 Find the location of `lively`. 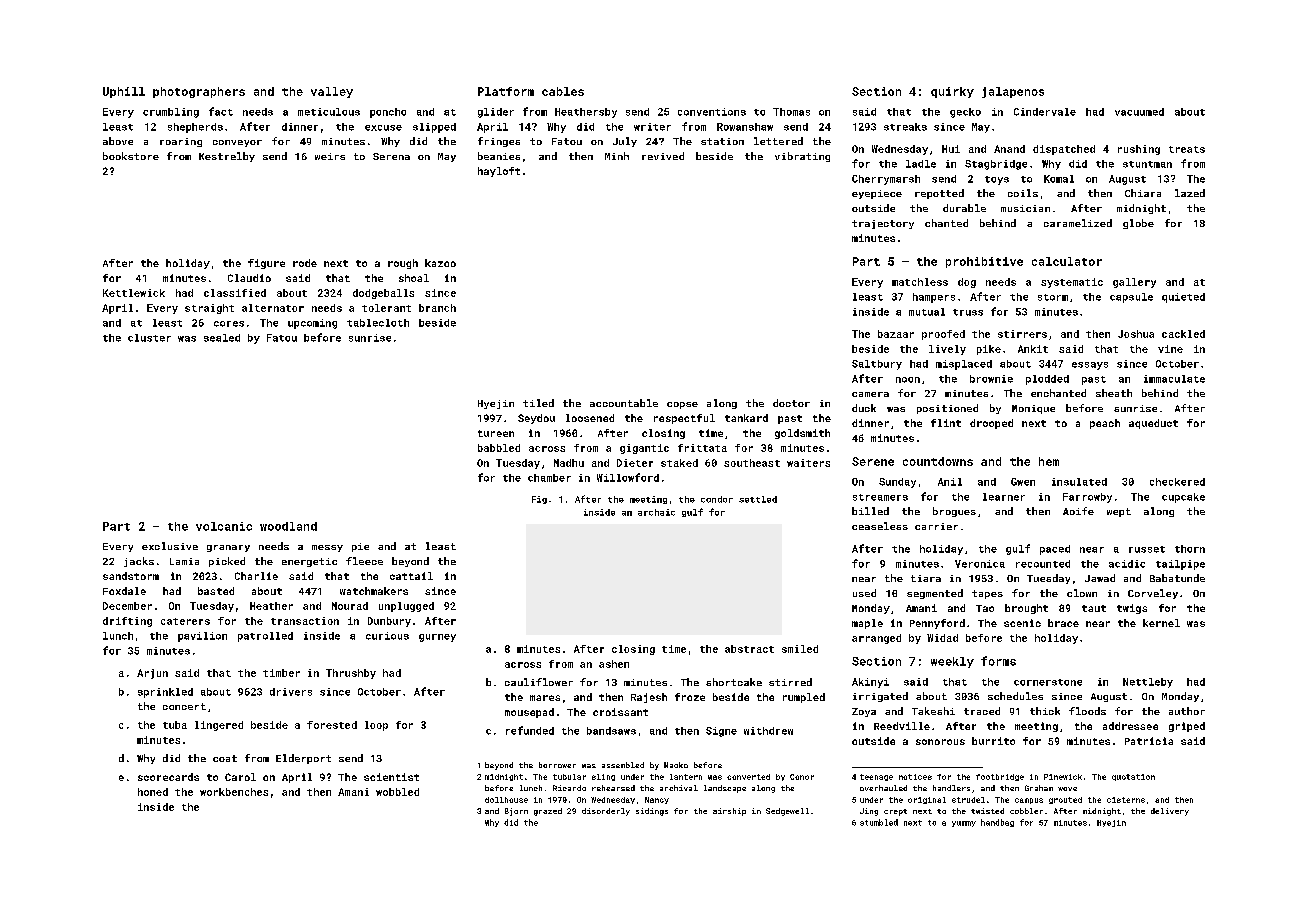

lively is located at coordinates (947, 350).
